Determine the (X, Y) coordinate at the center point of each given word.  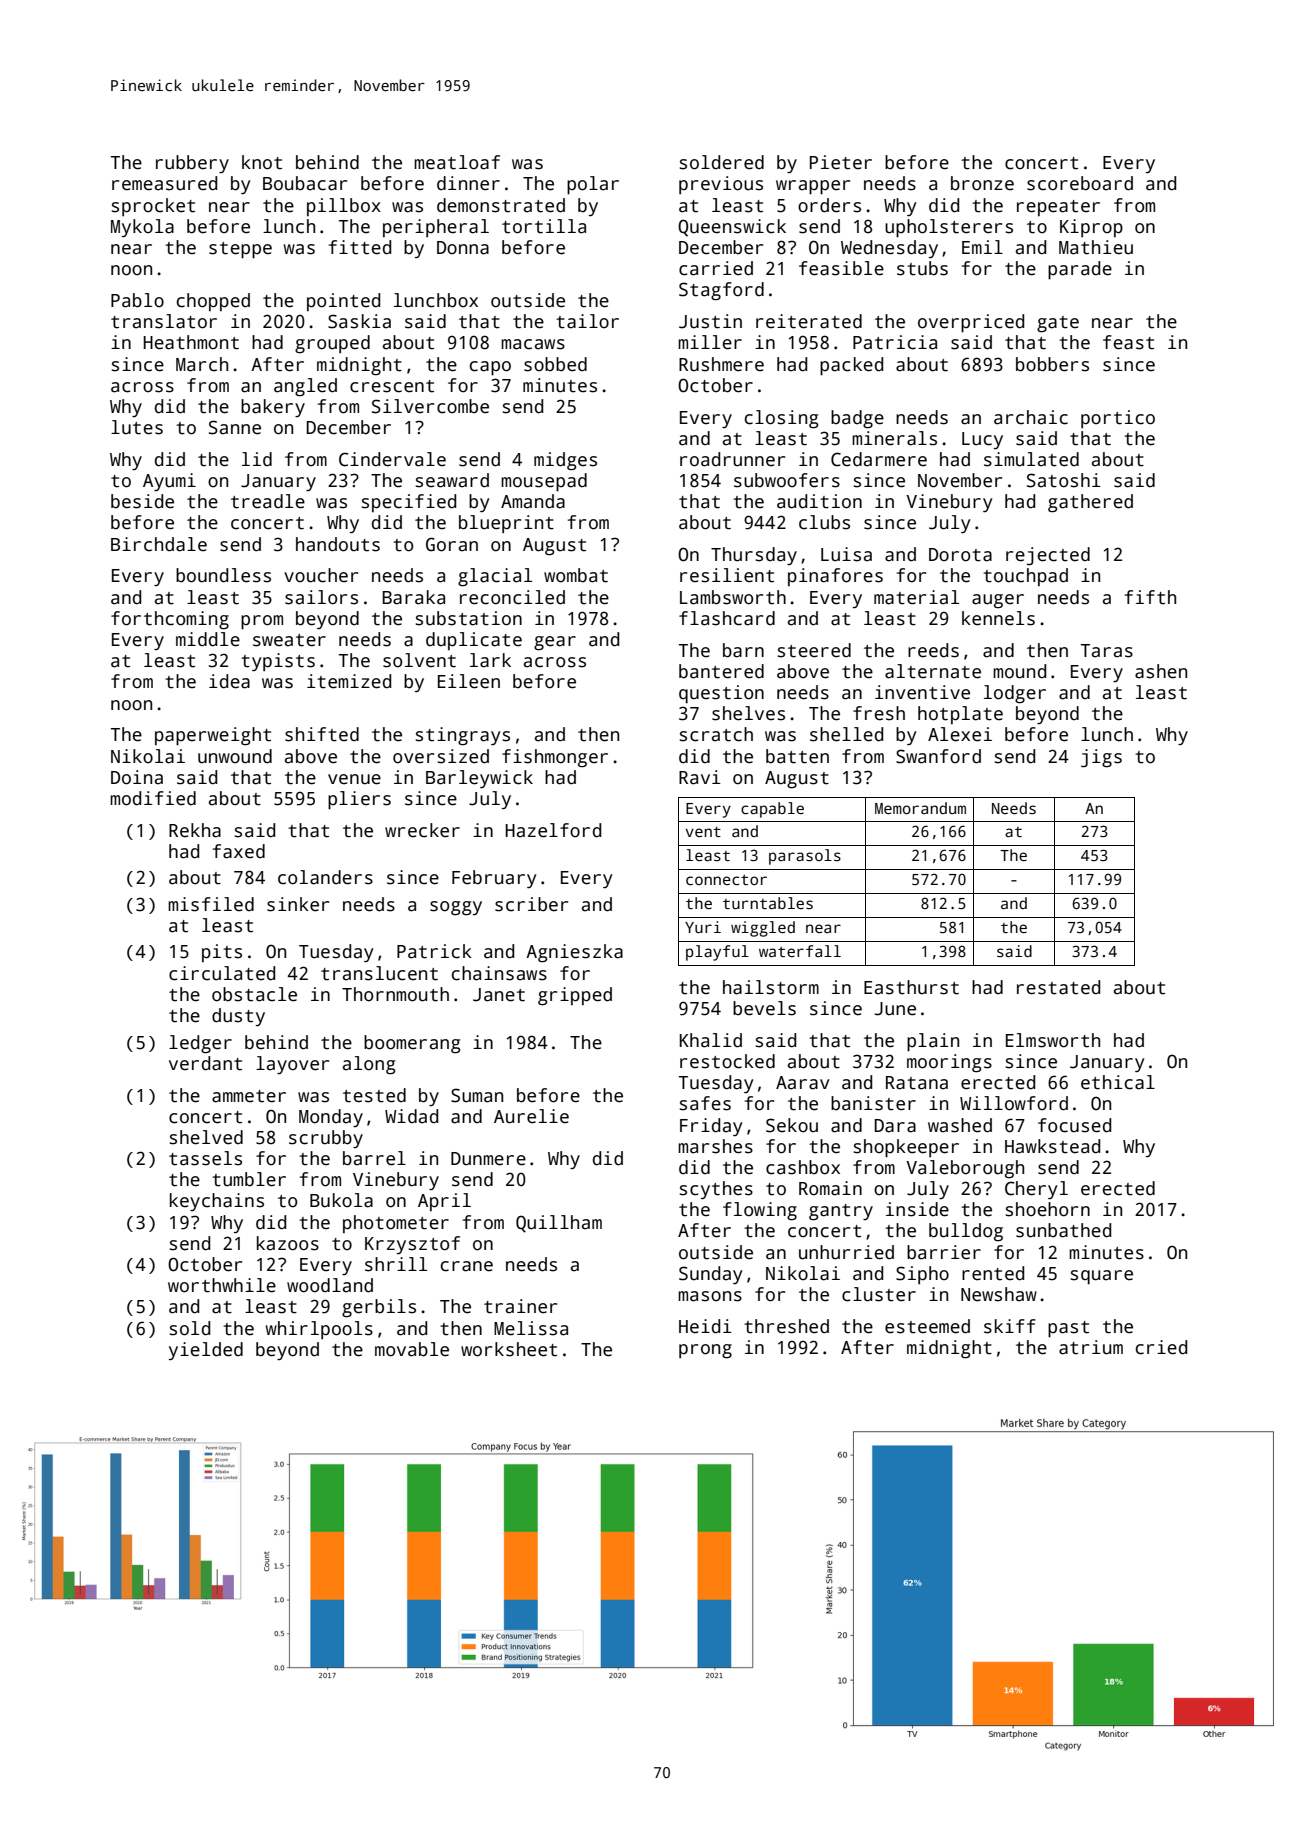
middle (208, 639)
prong (705, 1351)
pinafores (835, 577)
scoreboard (1080, 183)
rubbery (192, 164)
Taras (1107, 651)
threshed (786, 1326)
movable (412, 1349)
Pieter (841, 162)
